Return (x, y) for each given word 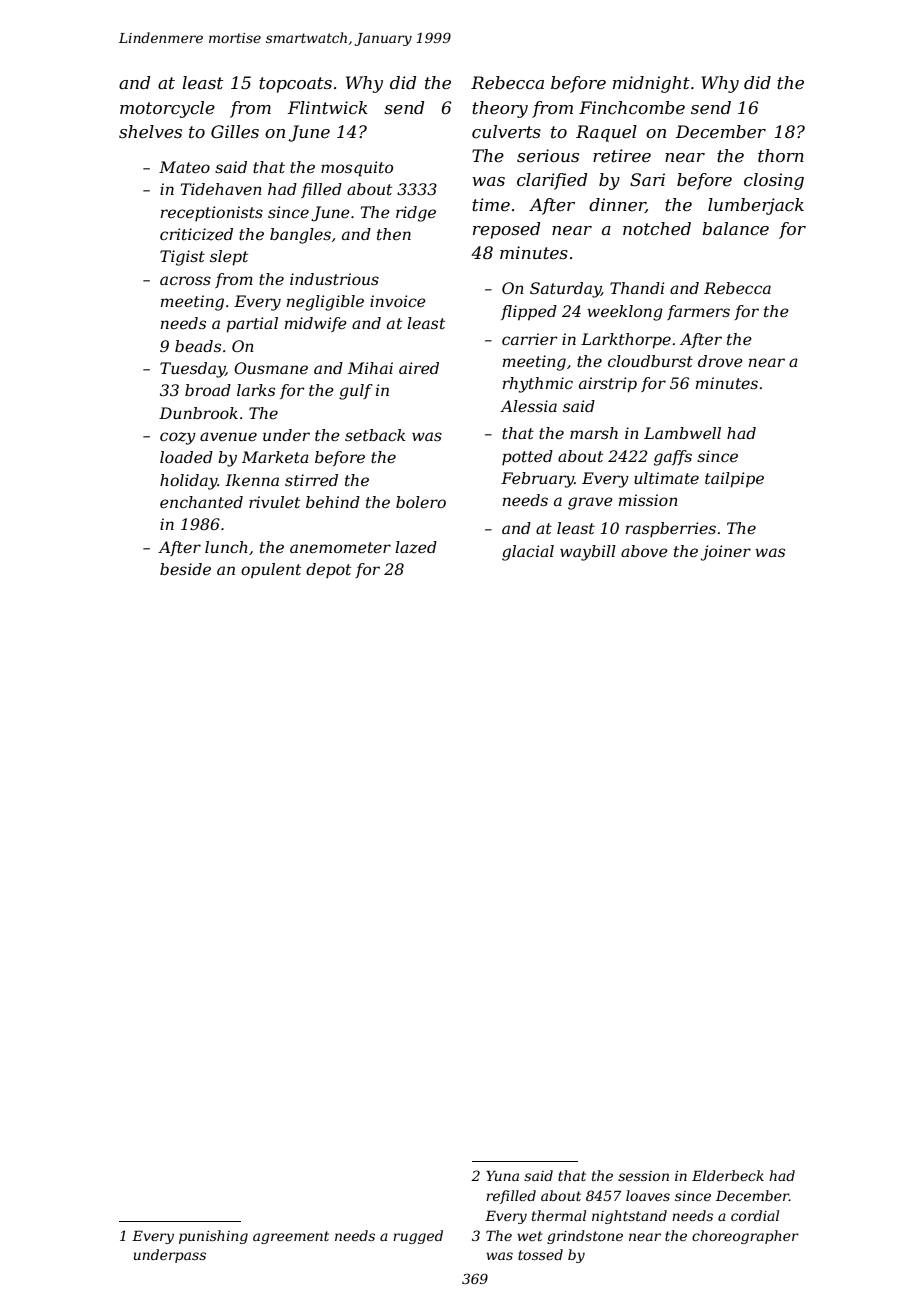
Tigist (182, 258)
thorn (781, 155)
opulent (271, 571)
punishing (213, 1237)
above (644, 551)
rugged (418, 1237)
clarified (552, 181)
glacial (528, 553)
